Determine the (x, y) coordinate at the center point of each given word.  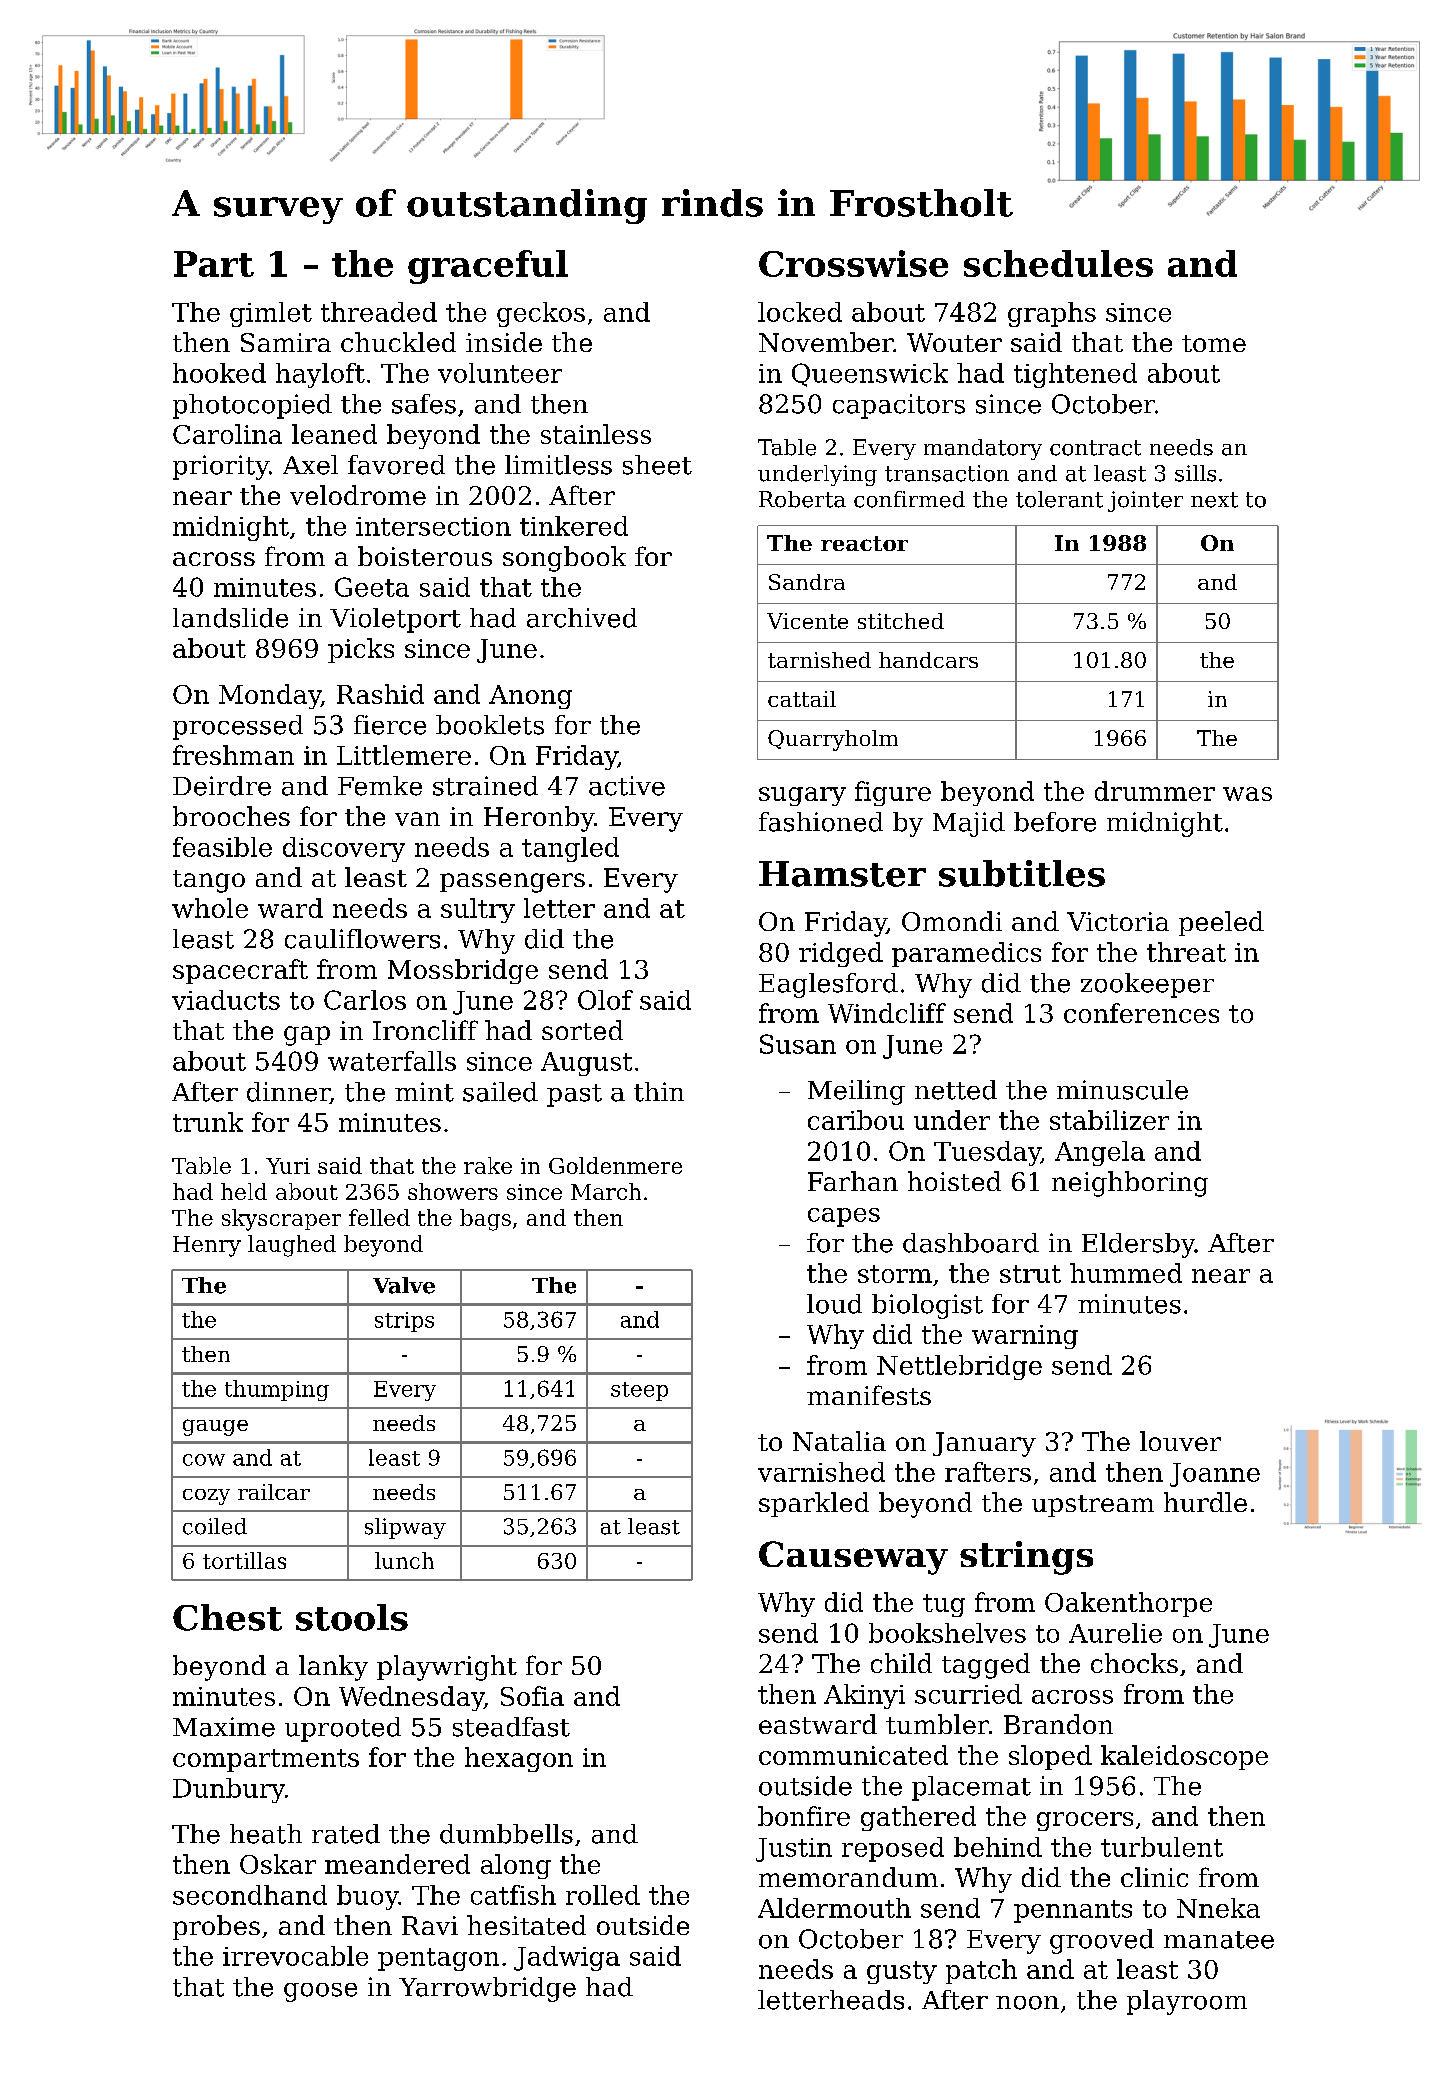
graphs (1052, 314)
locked (800, 312)
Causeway (853, 1558)
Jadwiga (567, 1958)
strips (404, 1322)
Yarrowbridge (487, 1989)
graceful (488, 267)
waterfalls (392, 1061)
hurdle (1205, 1502)
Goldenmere (615, 1165)
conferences (1141, 1013)
